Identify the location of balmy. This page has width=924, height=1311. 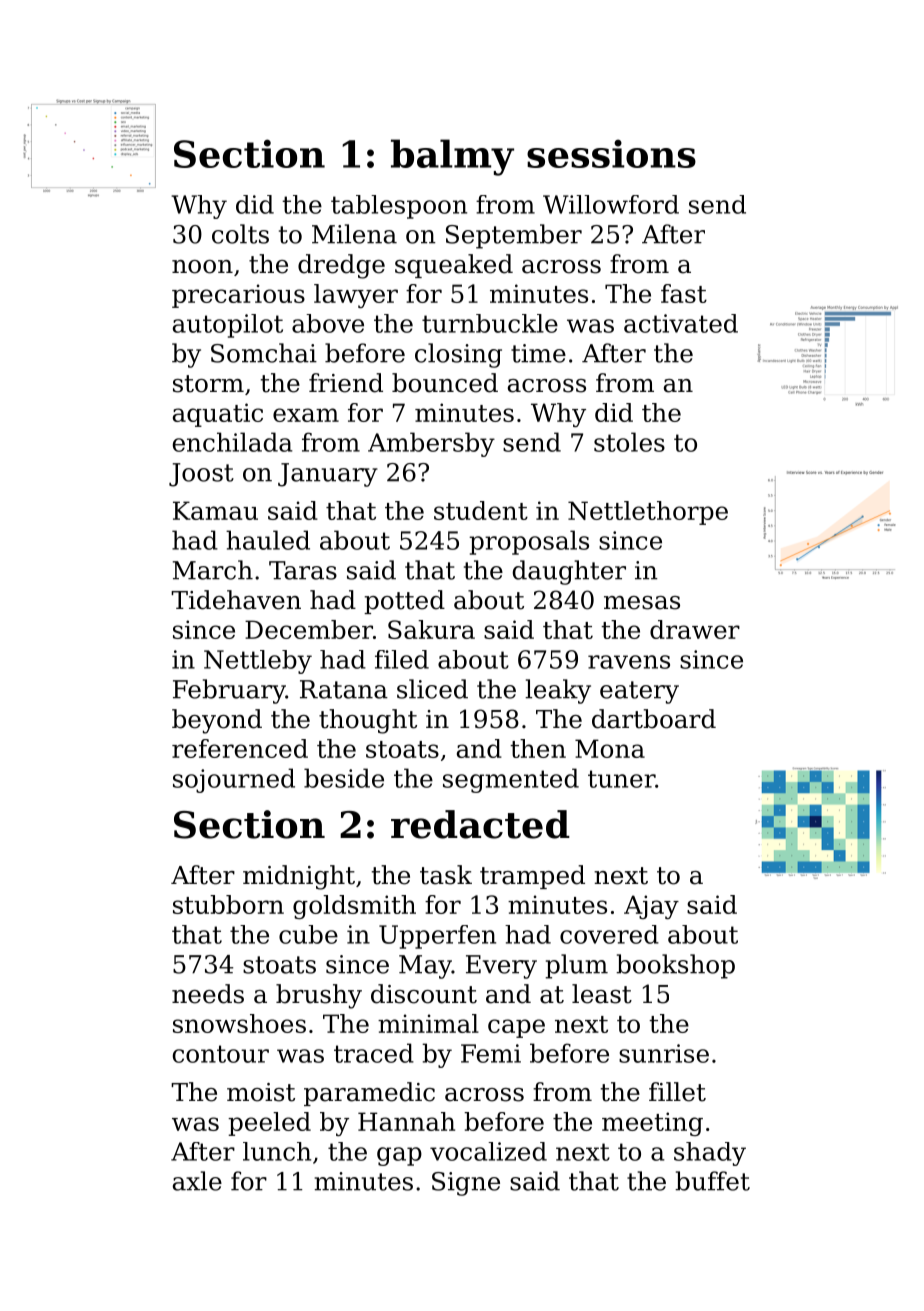
(452, 157).
